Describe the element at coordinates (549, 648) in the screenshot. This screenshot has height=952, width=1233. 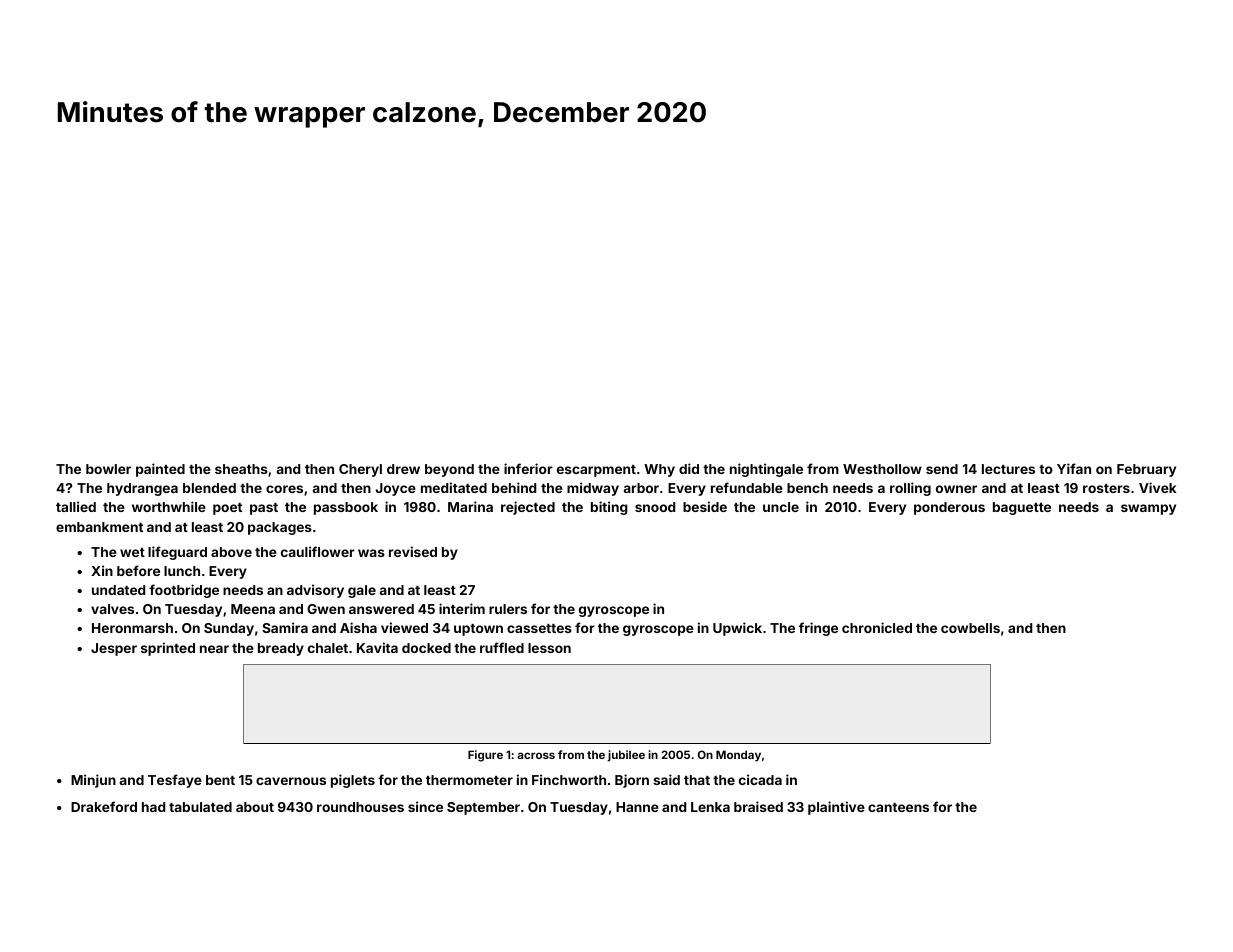
I see `lesson` at that location.
